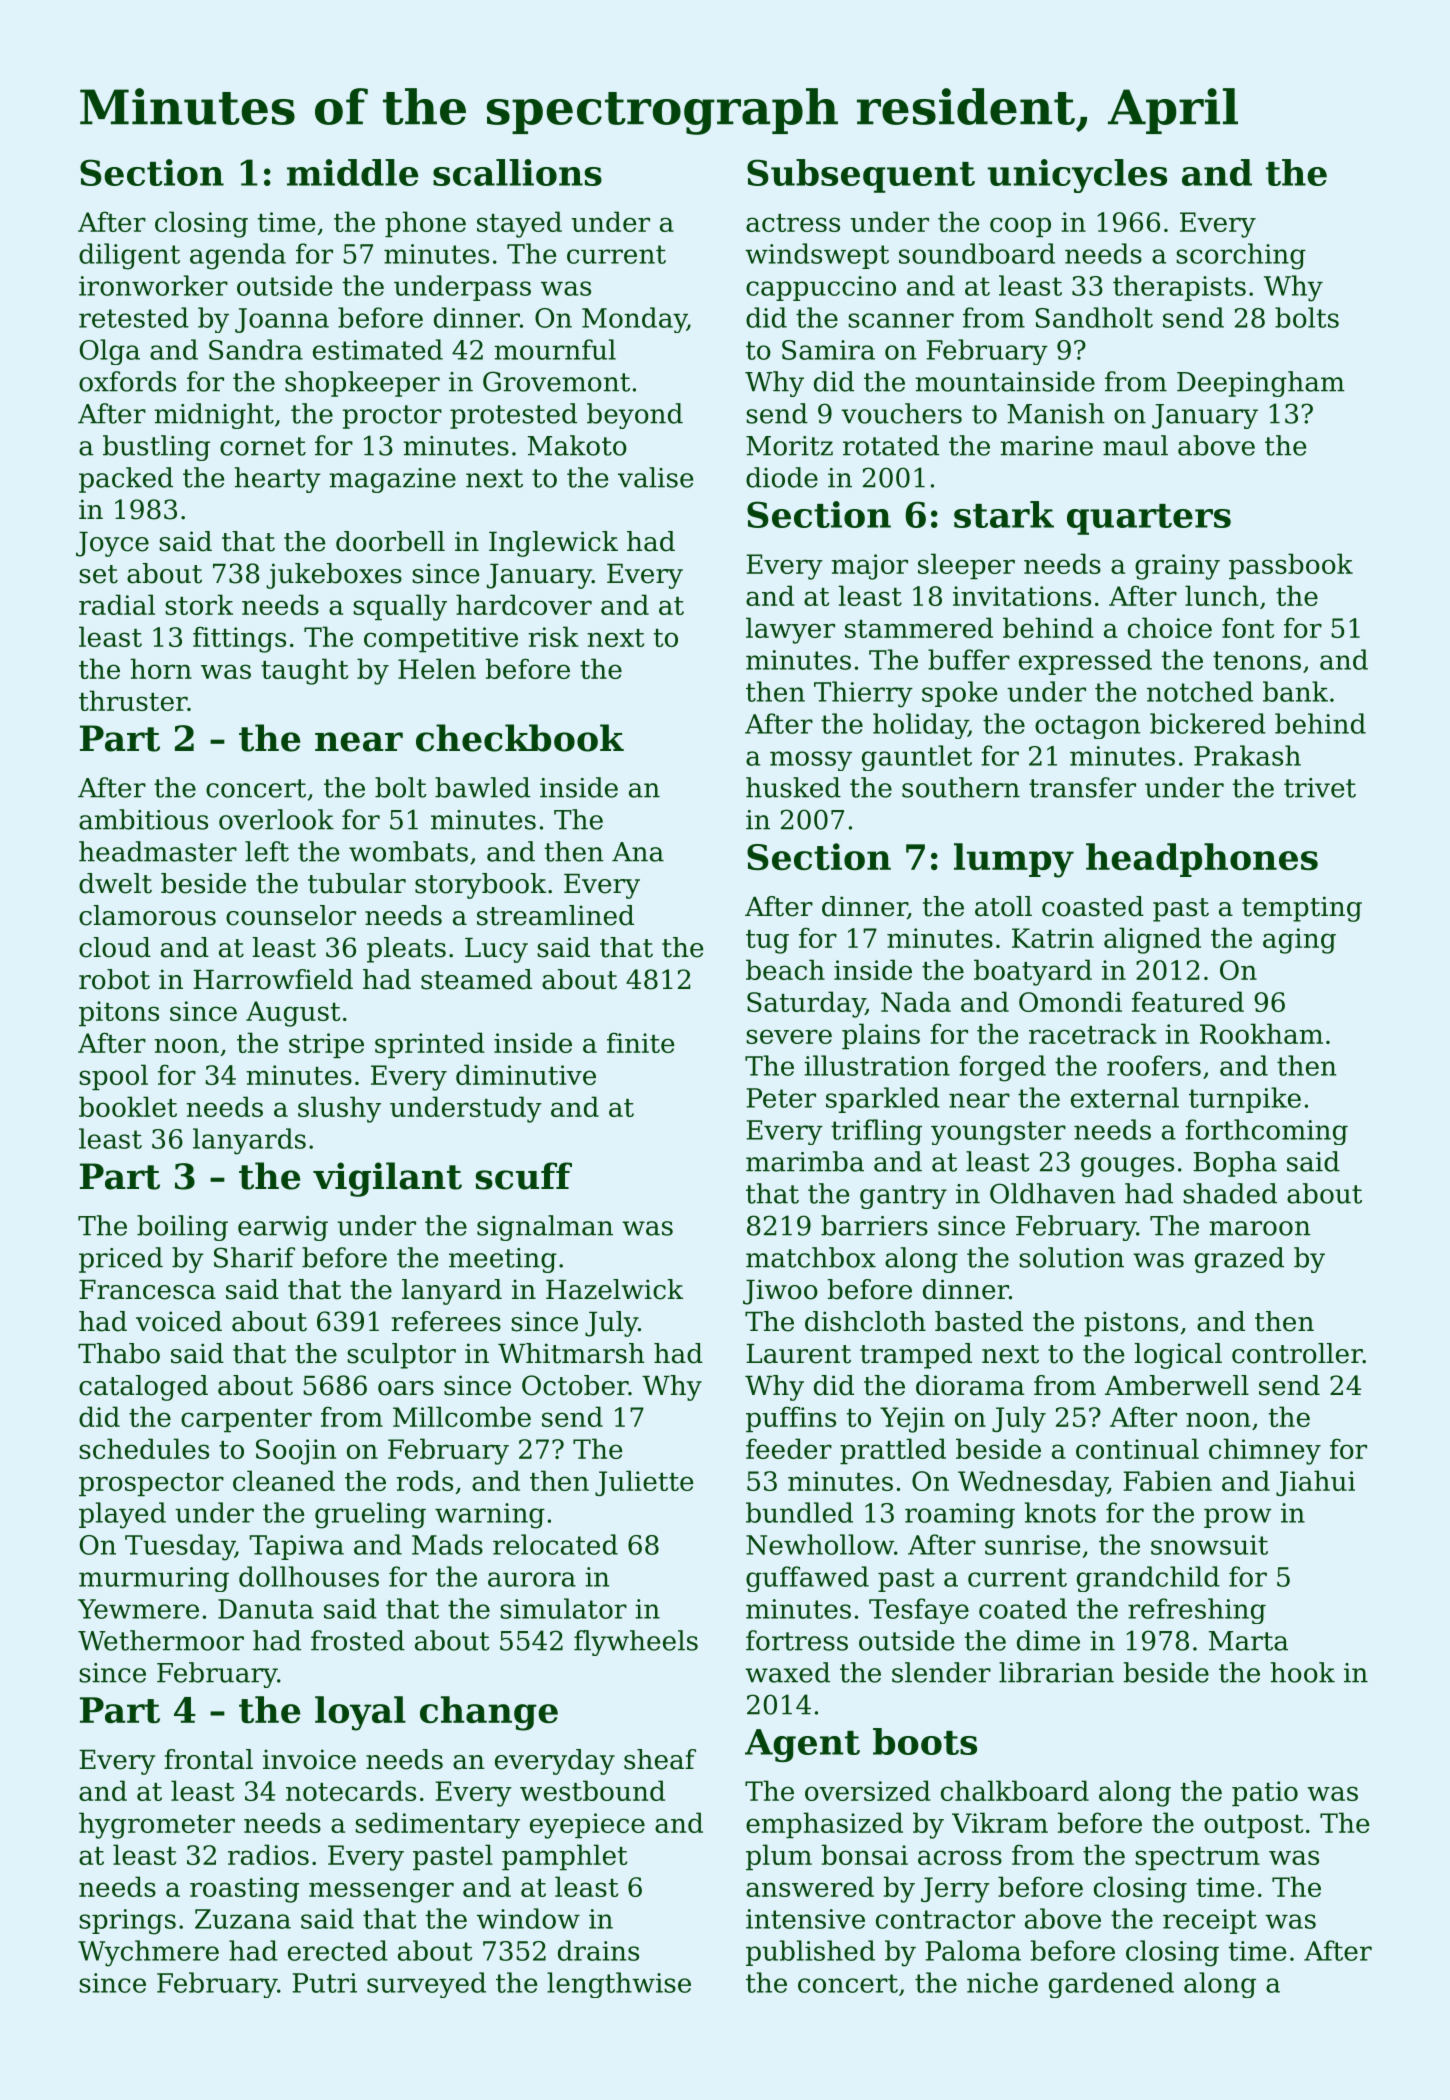  Describe the element at coordinates (129, 256) in the page. I see `diligent` at that location.
